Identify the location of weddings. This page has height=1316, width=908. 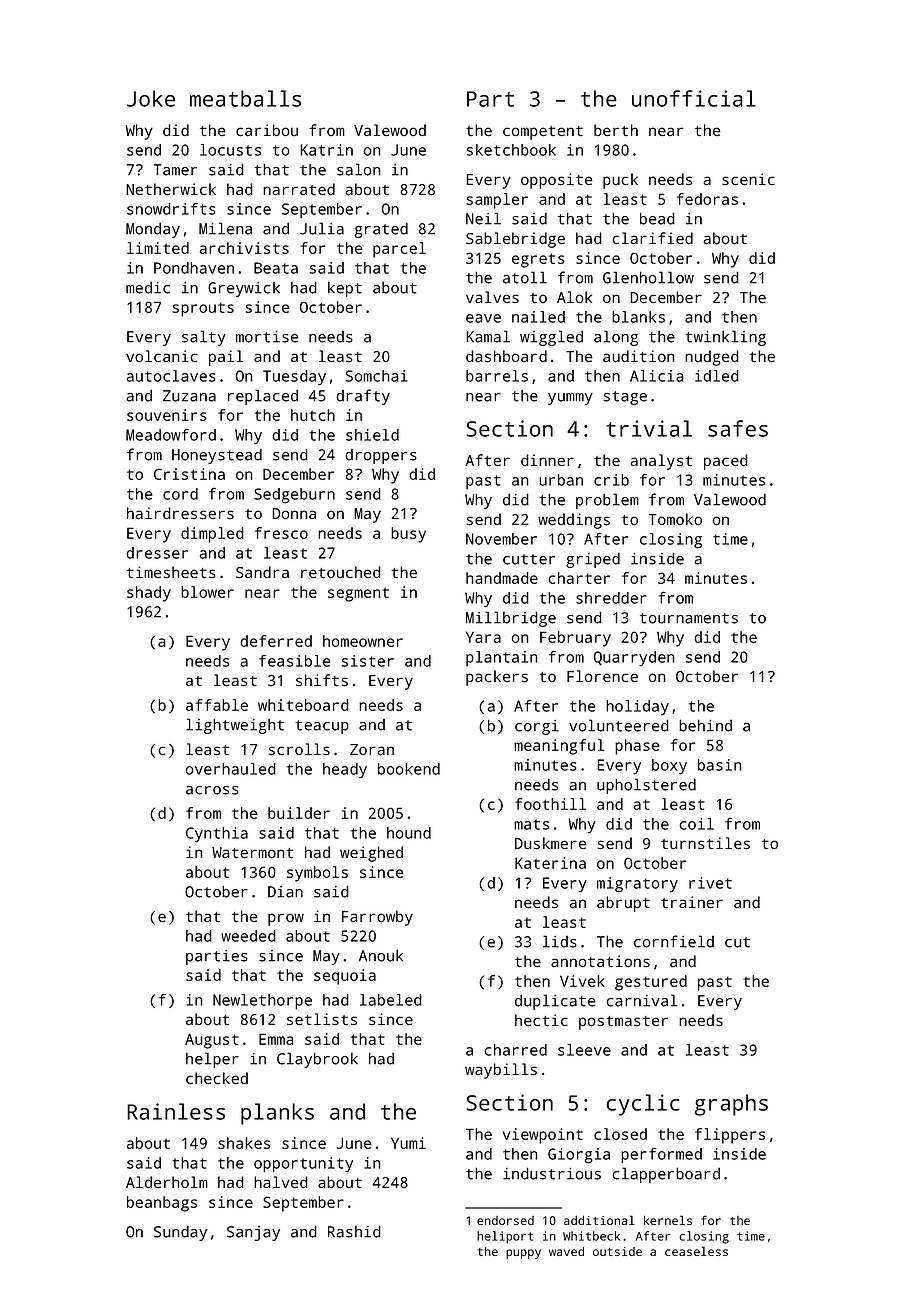
(574, 521).
